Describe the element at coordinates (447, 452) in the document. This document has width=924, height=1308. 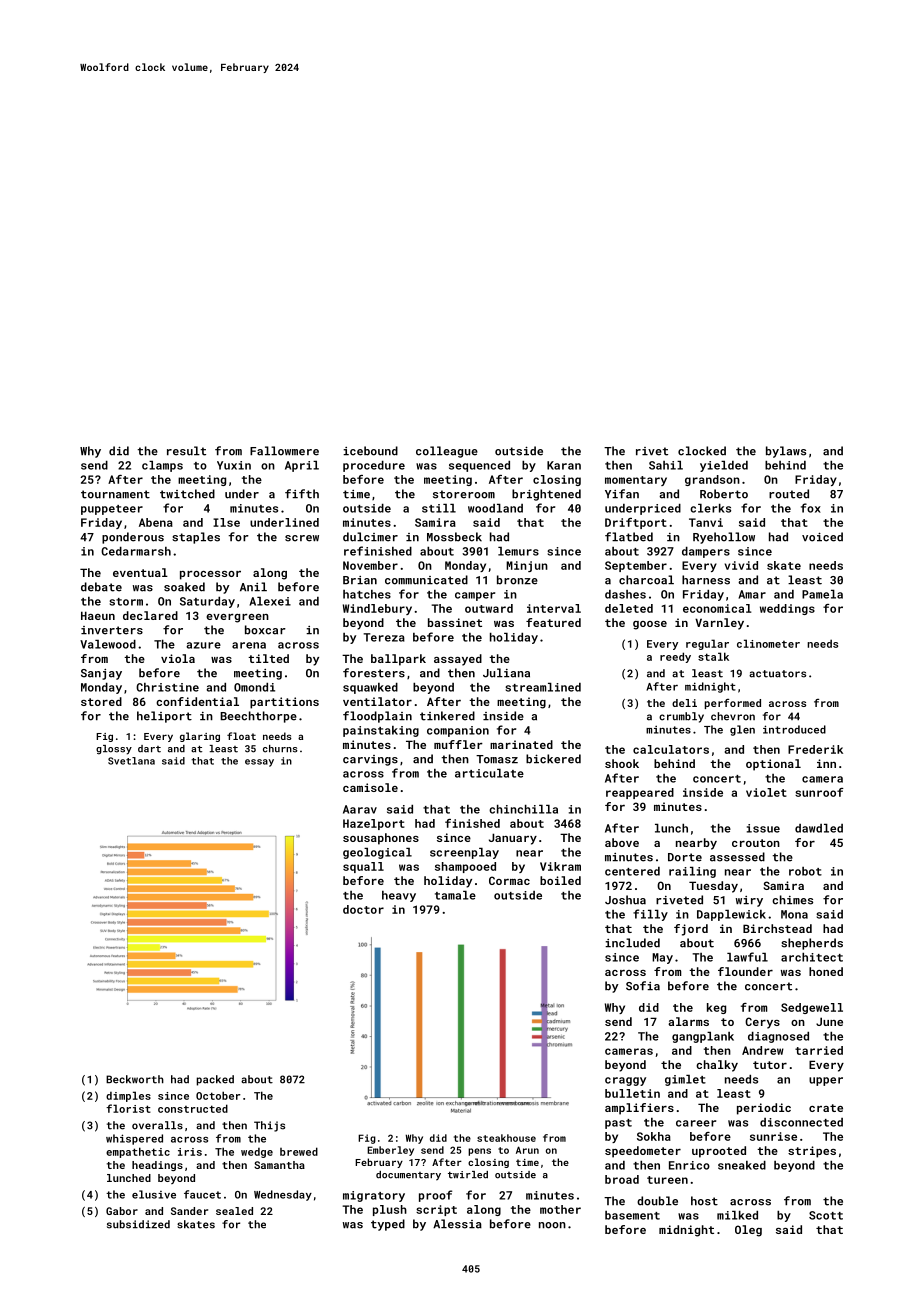
I see `colleague` at that location.
